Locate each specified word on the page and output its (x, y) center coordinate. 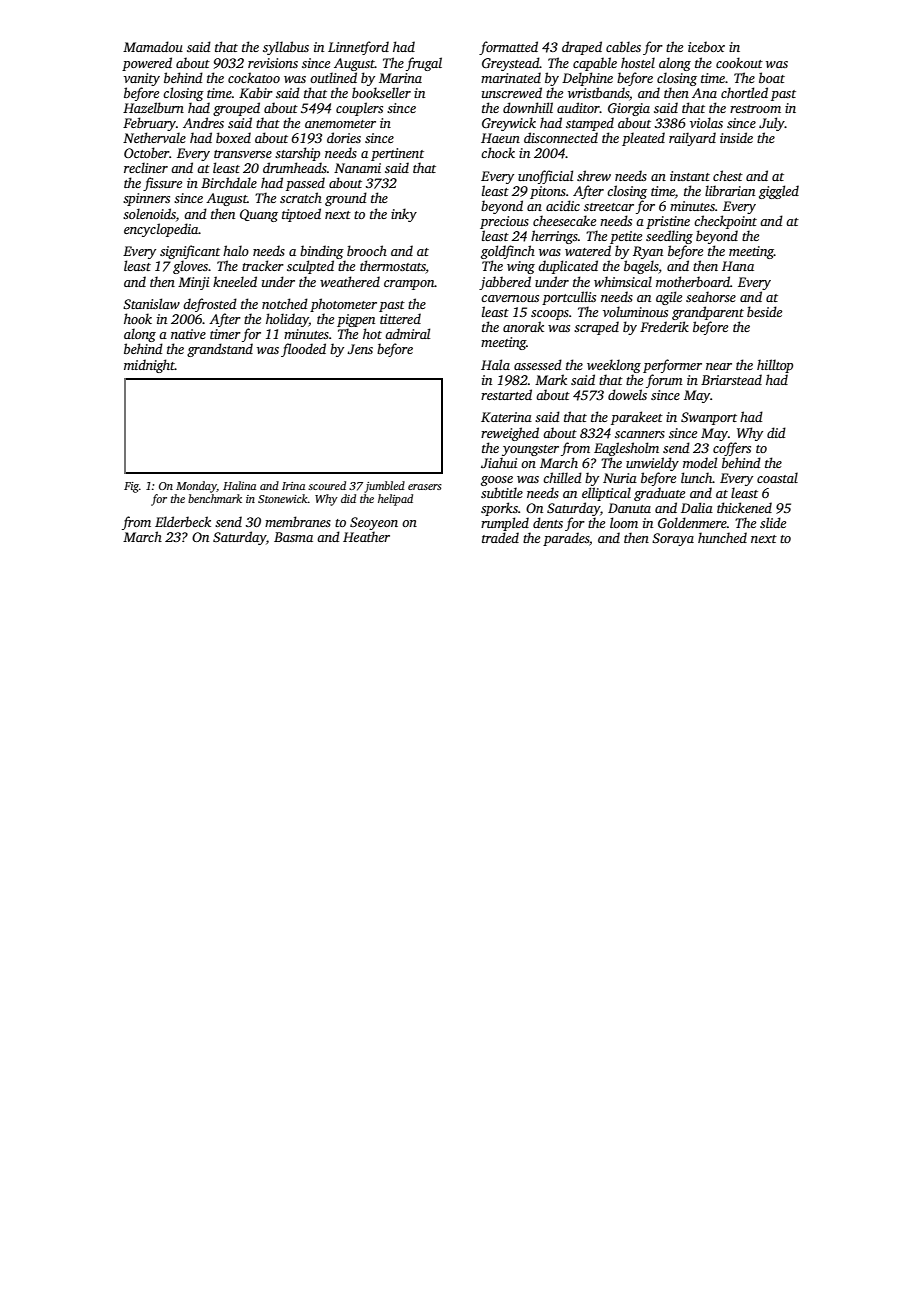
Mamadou (153, 46)
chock (498, 152)
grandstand (220, 350)
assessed (538, 364)
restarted (506, 394)
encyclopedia (161, 230)
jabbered (505, 283)
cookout (739, 62)
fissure (162, 184)
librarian (730, 190)
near (719, 366)
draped (582, 48)
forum (664, 381)
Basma (293, 537)
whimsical (623, 281)
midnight (149, 366)
